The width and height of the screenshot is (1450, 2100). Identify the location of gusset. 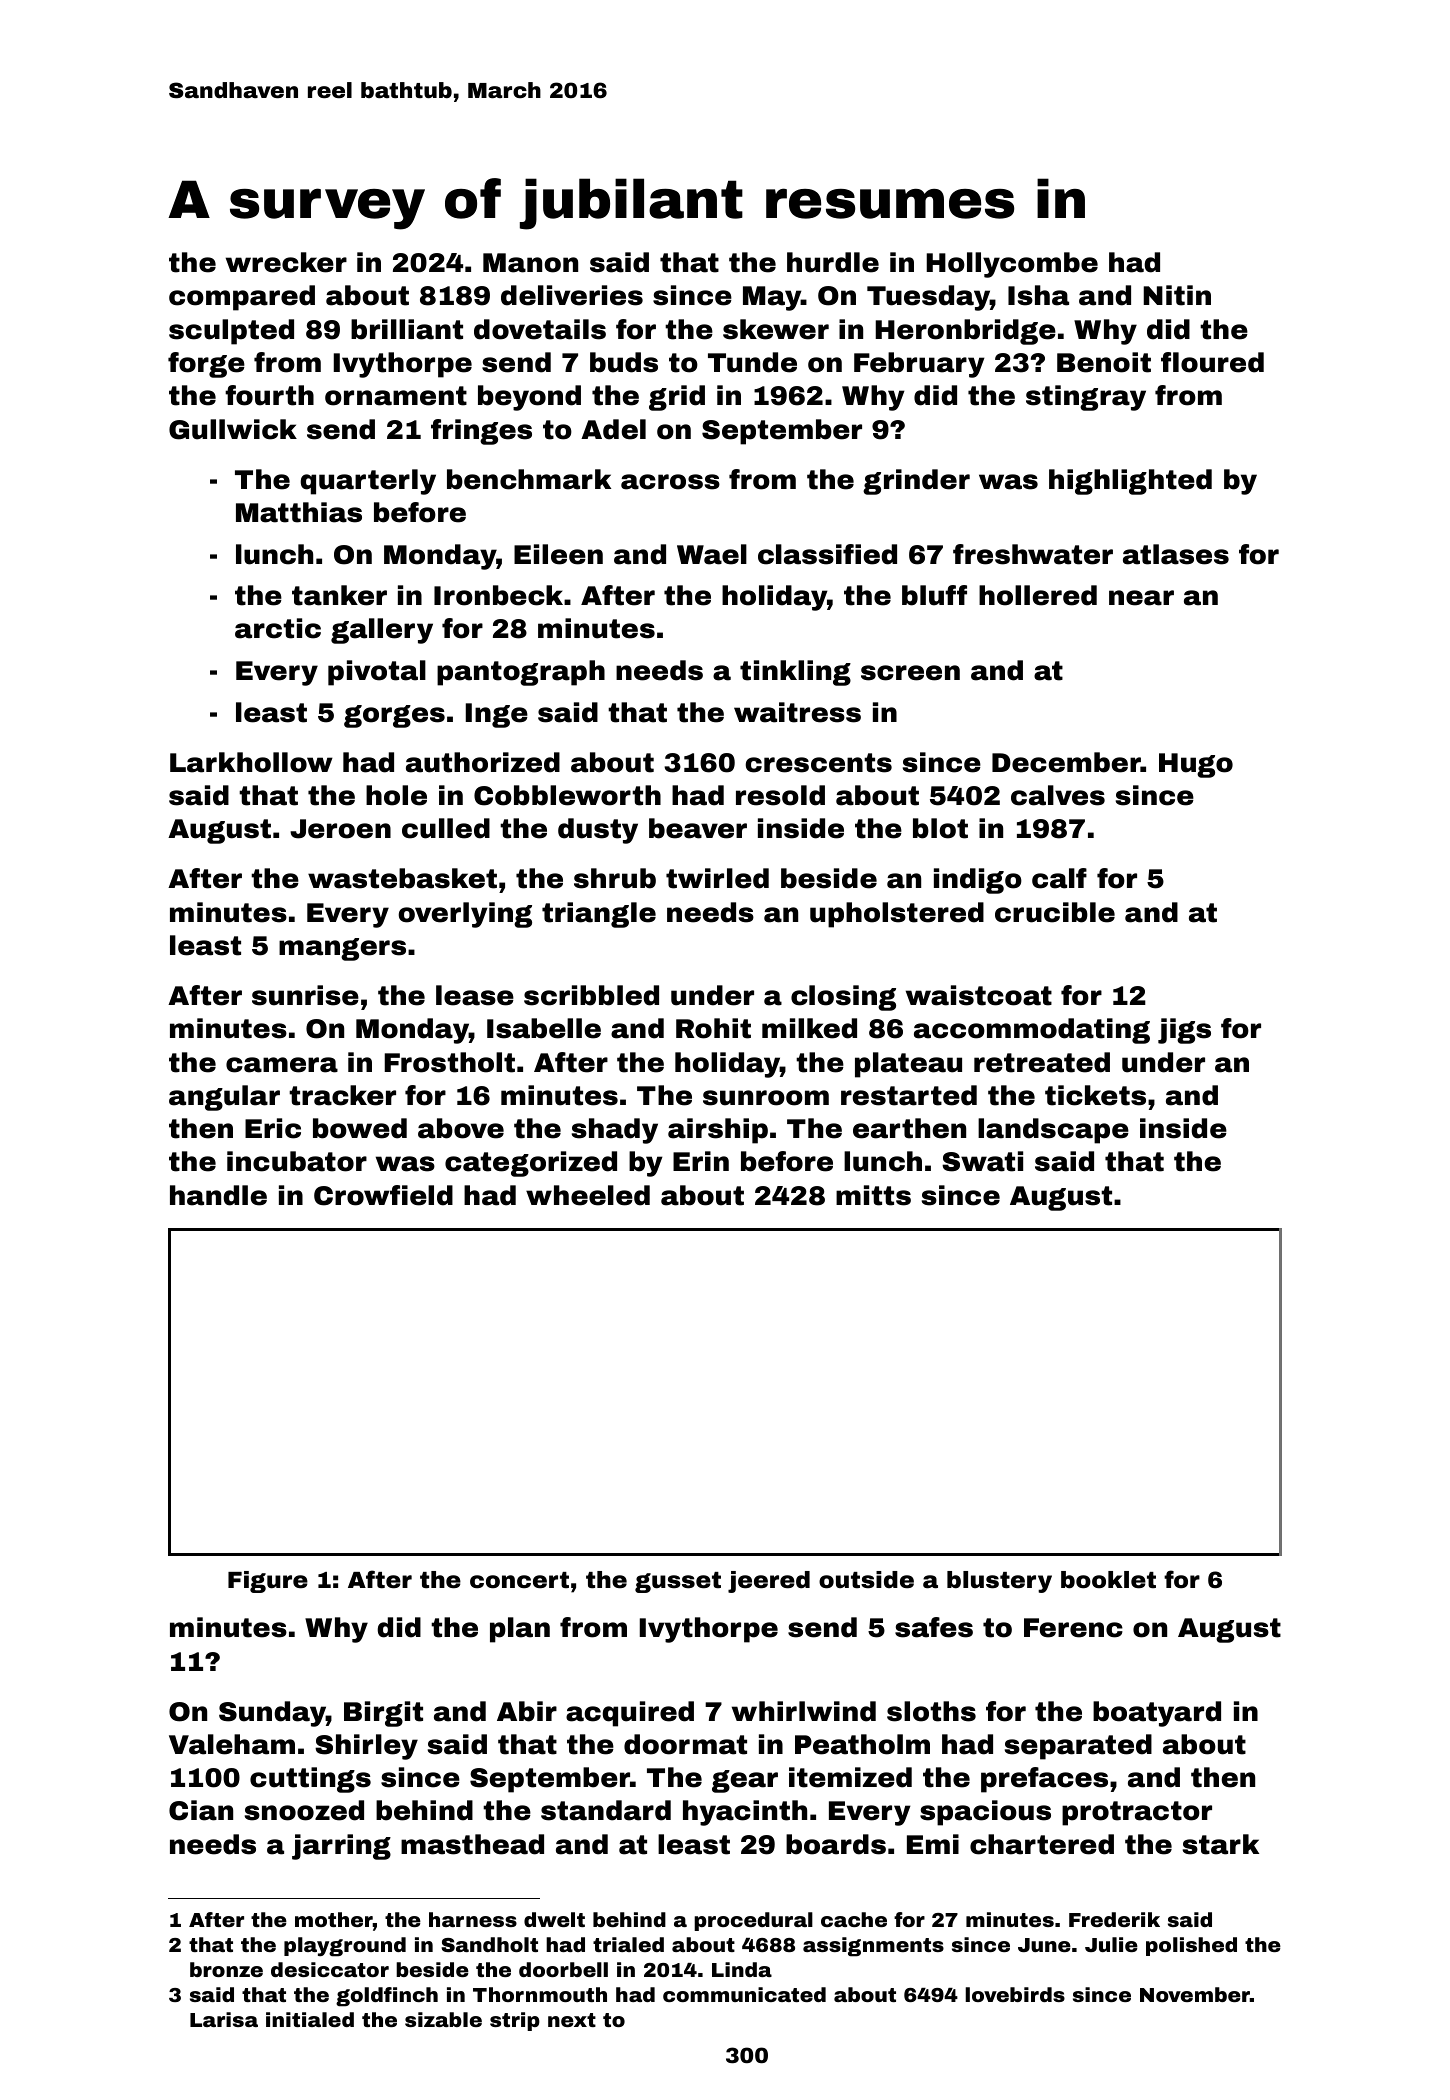
(678, 1582).
